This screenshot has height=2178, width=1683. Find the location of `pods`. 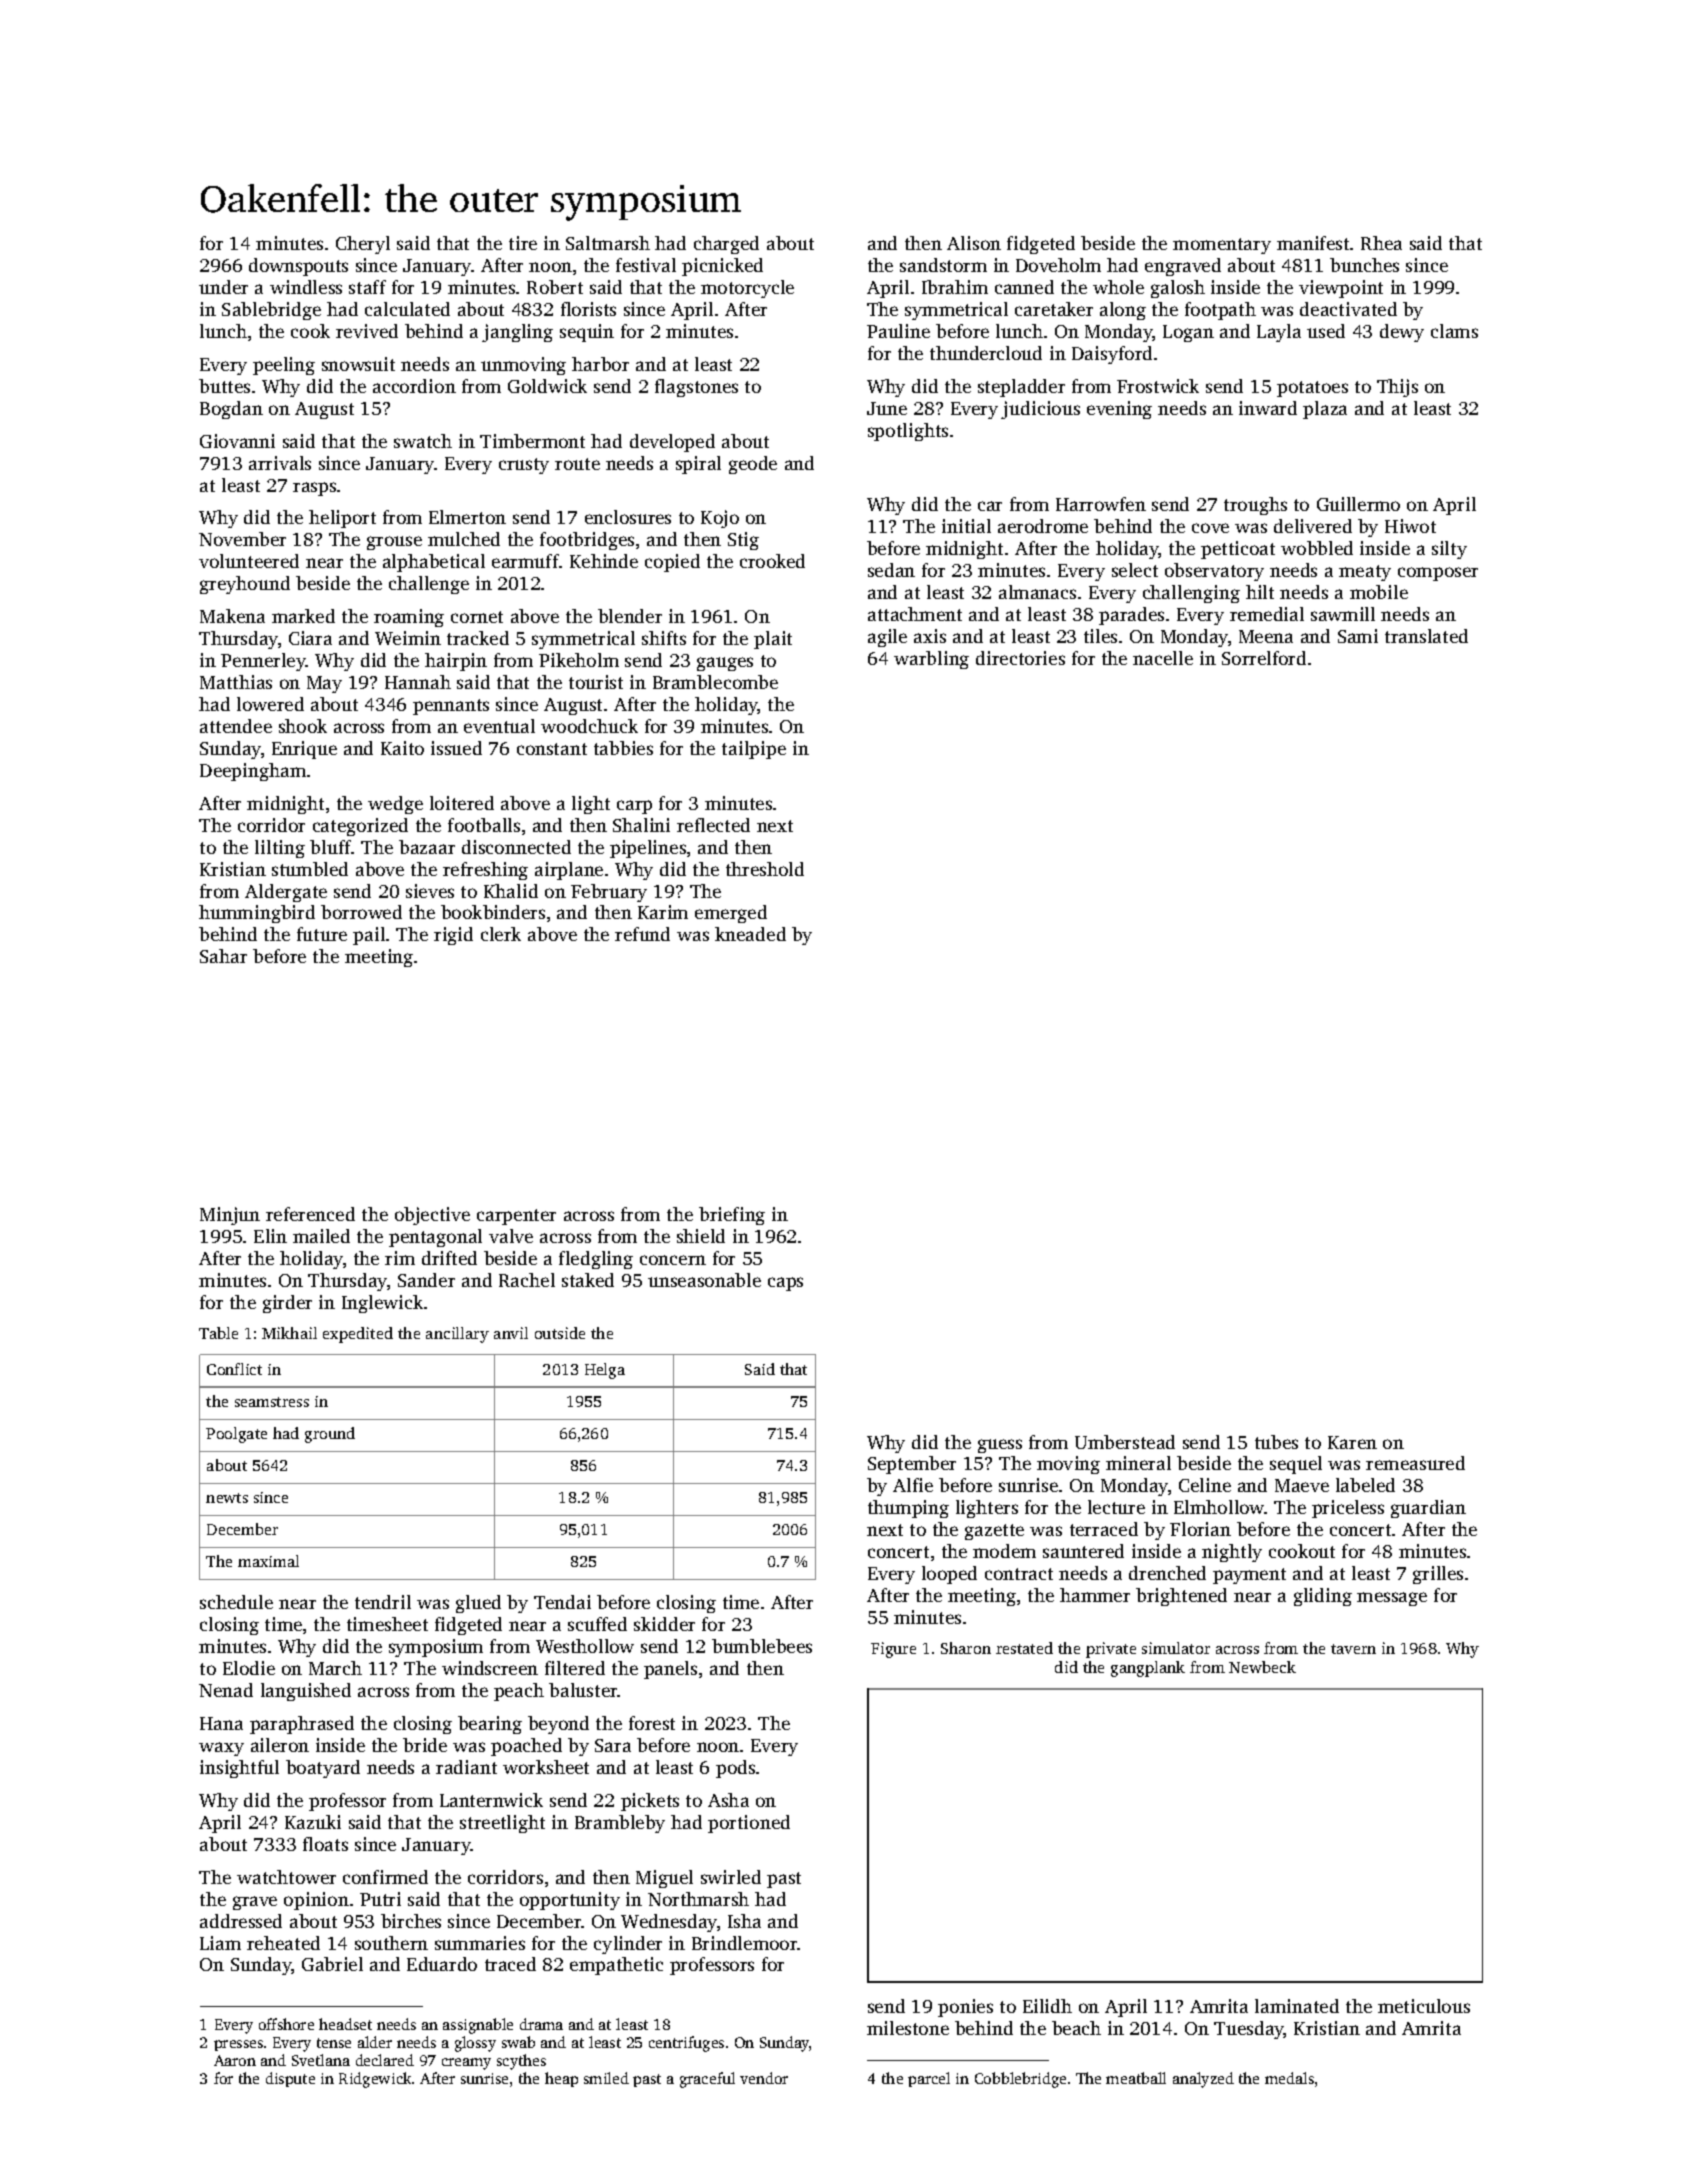

pods is located at coordinates (735, 1769).
